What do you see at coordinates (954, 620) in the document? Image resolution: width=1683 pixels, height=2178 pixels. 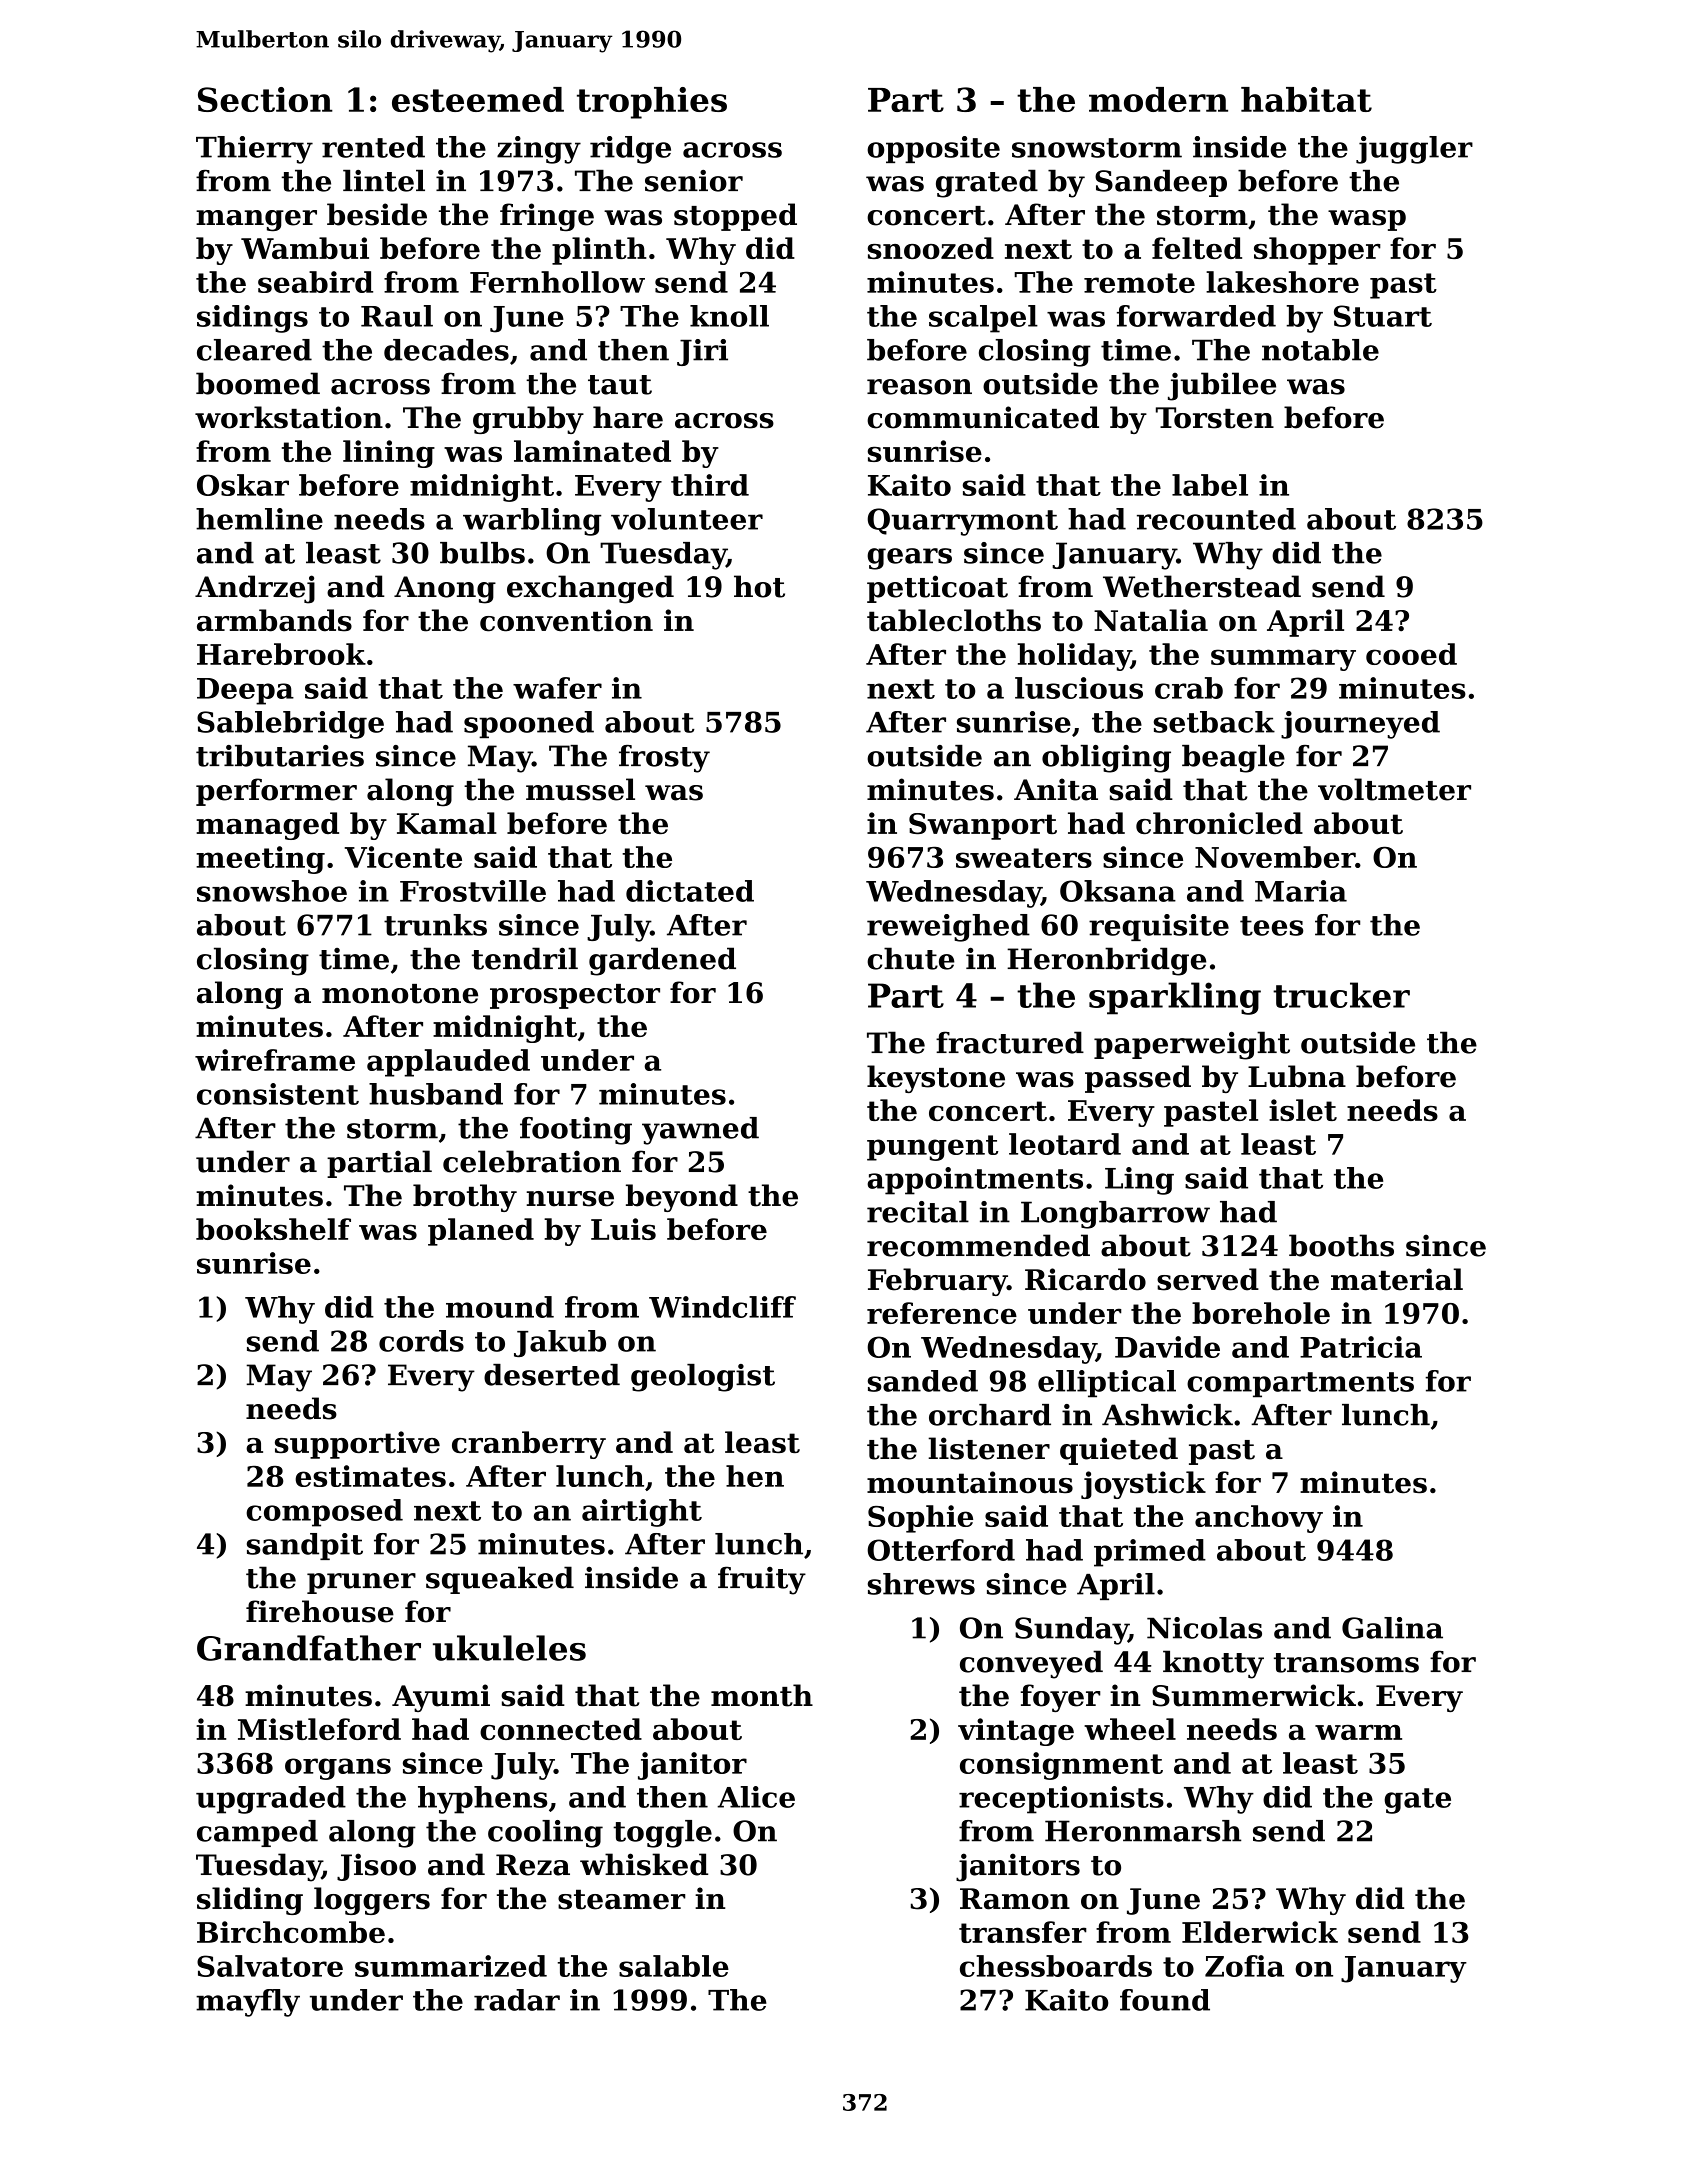 I see `tablecloths` at bounding box center [954, 620].
